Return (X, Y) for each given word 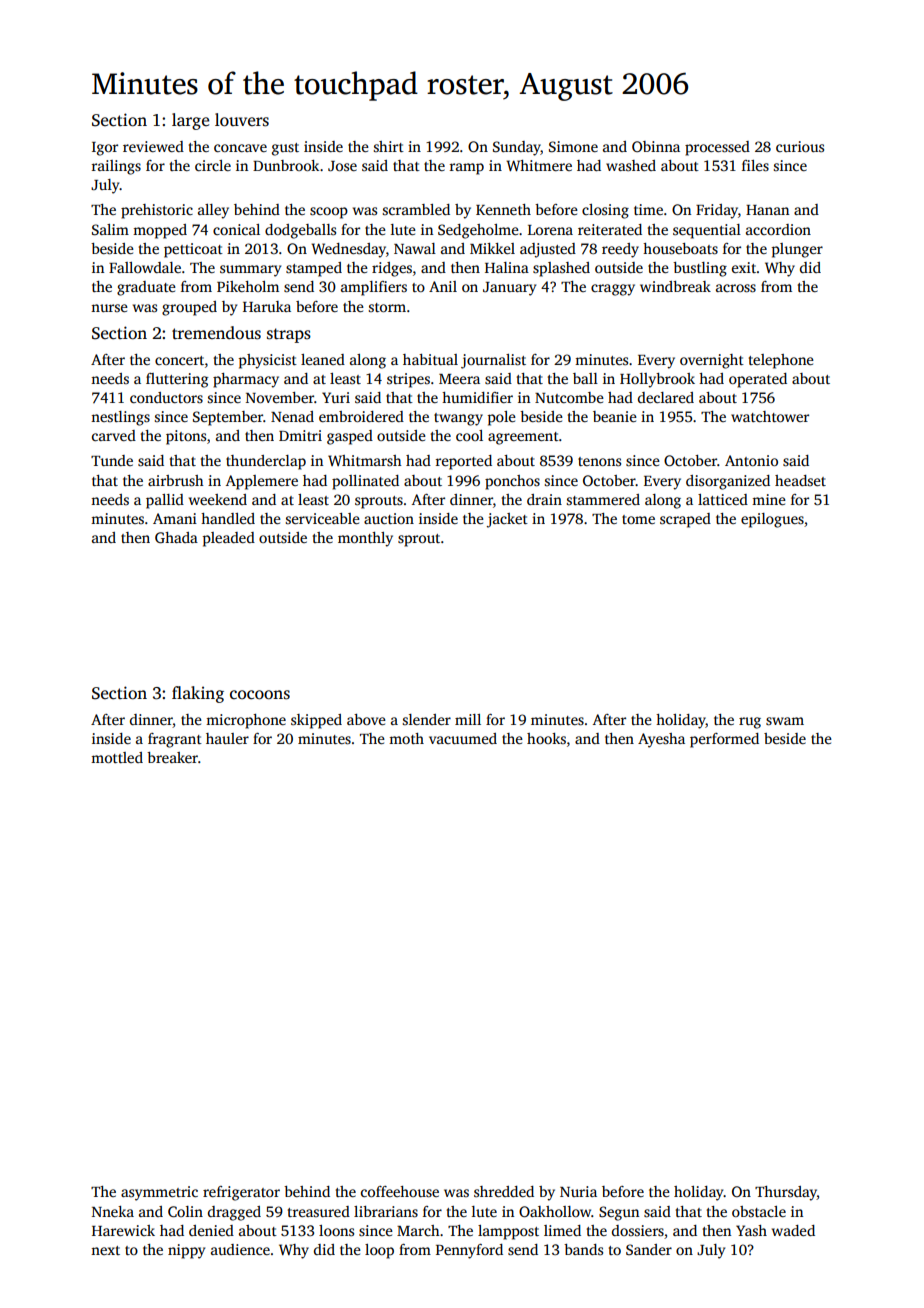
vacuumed (463, 738)
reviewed (153, 146)
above (366, 719)
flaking (198, 694)
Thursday (786, 1193)
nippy (186, 1251)
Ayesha (661, 740)
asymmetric (159, 1193)
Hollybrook (657, 380)
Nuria (578, 1191)
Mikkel (492, 248)
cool (469, 435)
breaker (172, 757)
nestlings (120, 418)
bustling (700, 269)
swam (785, 721)
